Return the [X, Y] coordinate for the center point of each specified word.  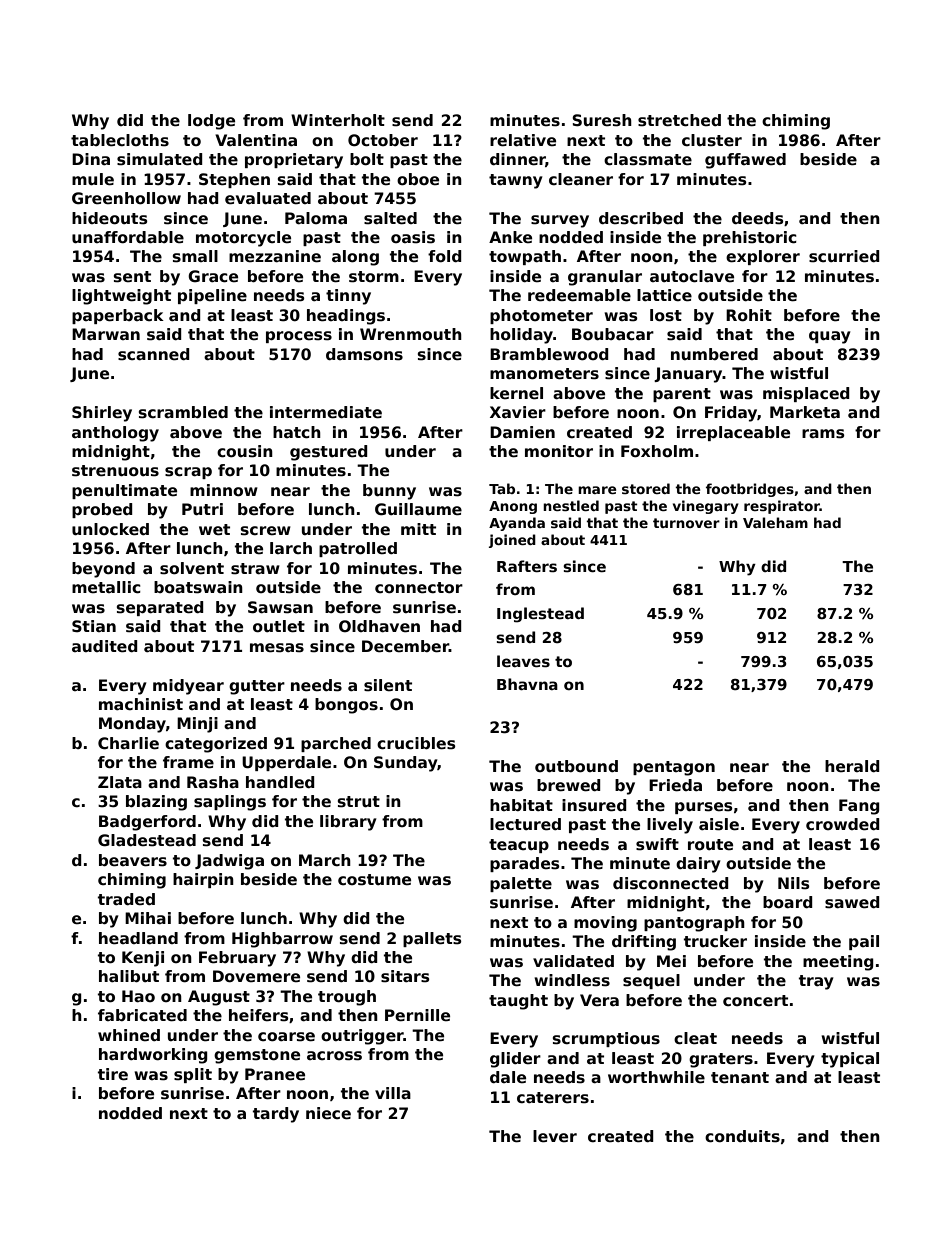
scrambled [183, 412]
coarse [286, 1037]
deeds [758, 218]
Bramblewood [549, 354]
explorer [763, 257]
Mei [671, 961]
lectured [525, 824]
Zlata [120, 782]
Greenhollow [126, 198]
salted [390, 218]
